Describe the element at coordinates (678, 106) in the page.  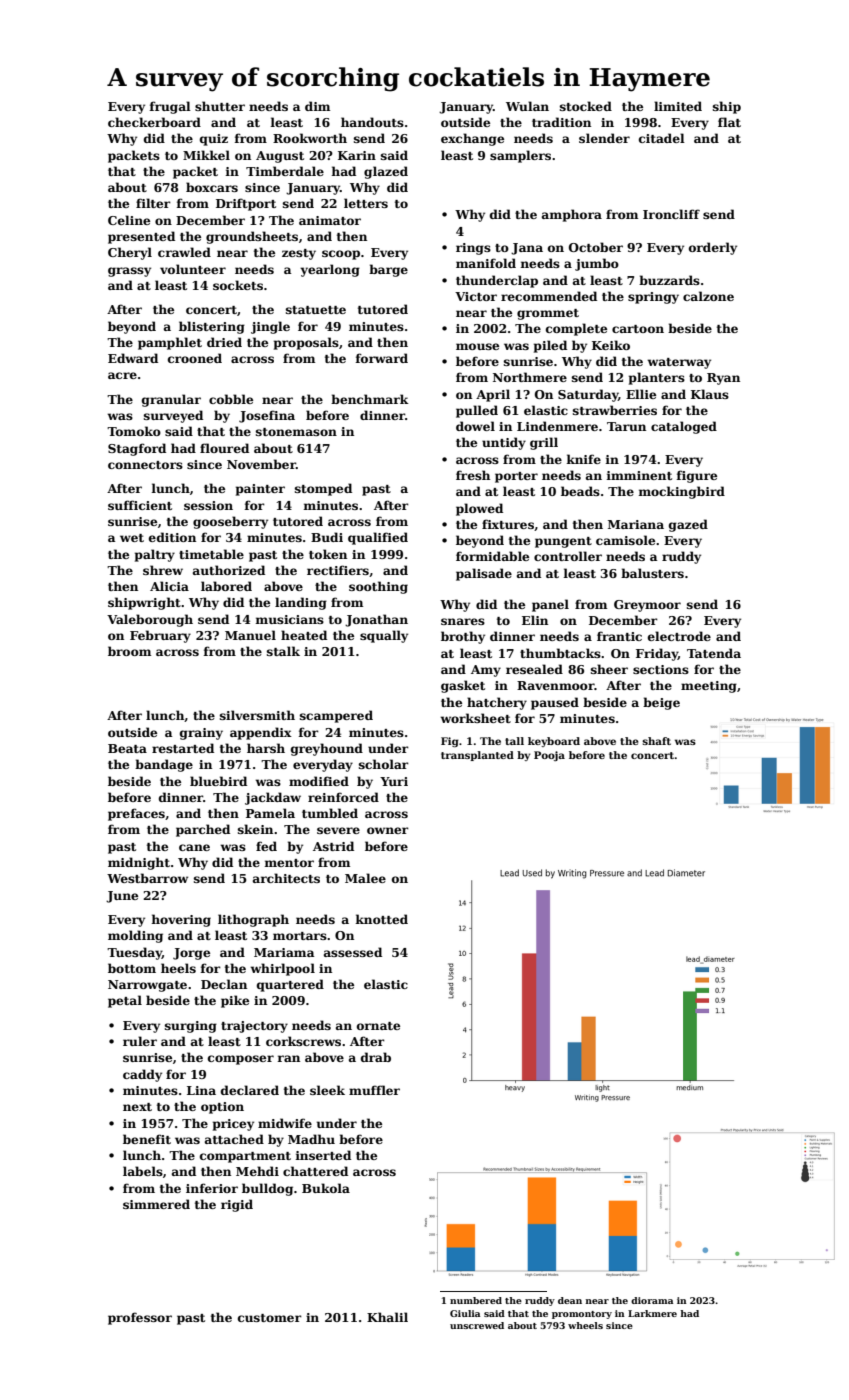
I see `limited` at that location.
